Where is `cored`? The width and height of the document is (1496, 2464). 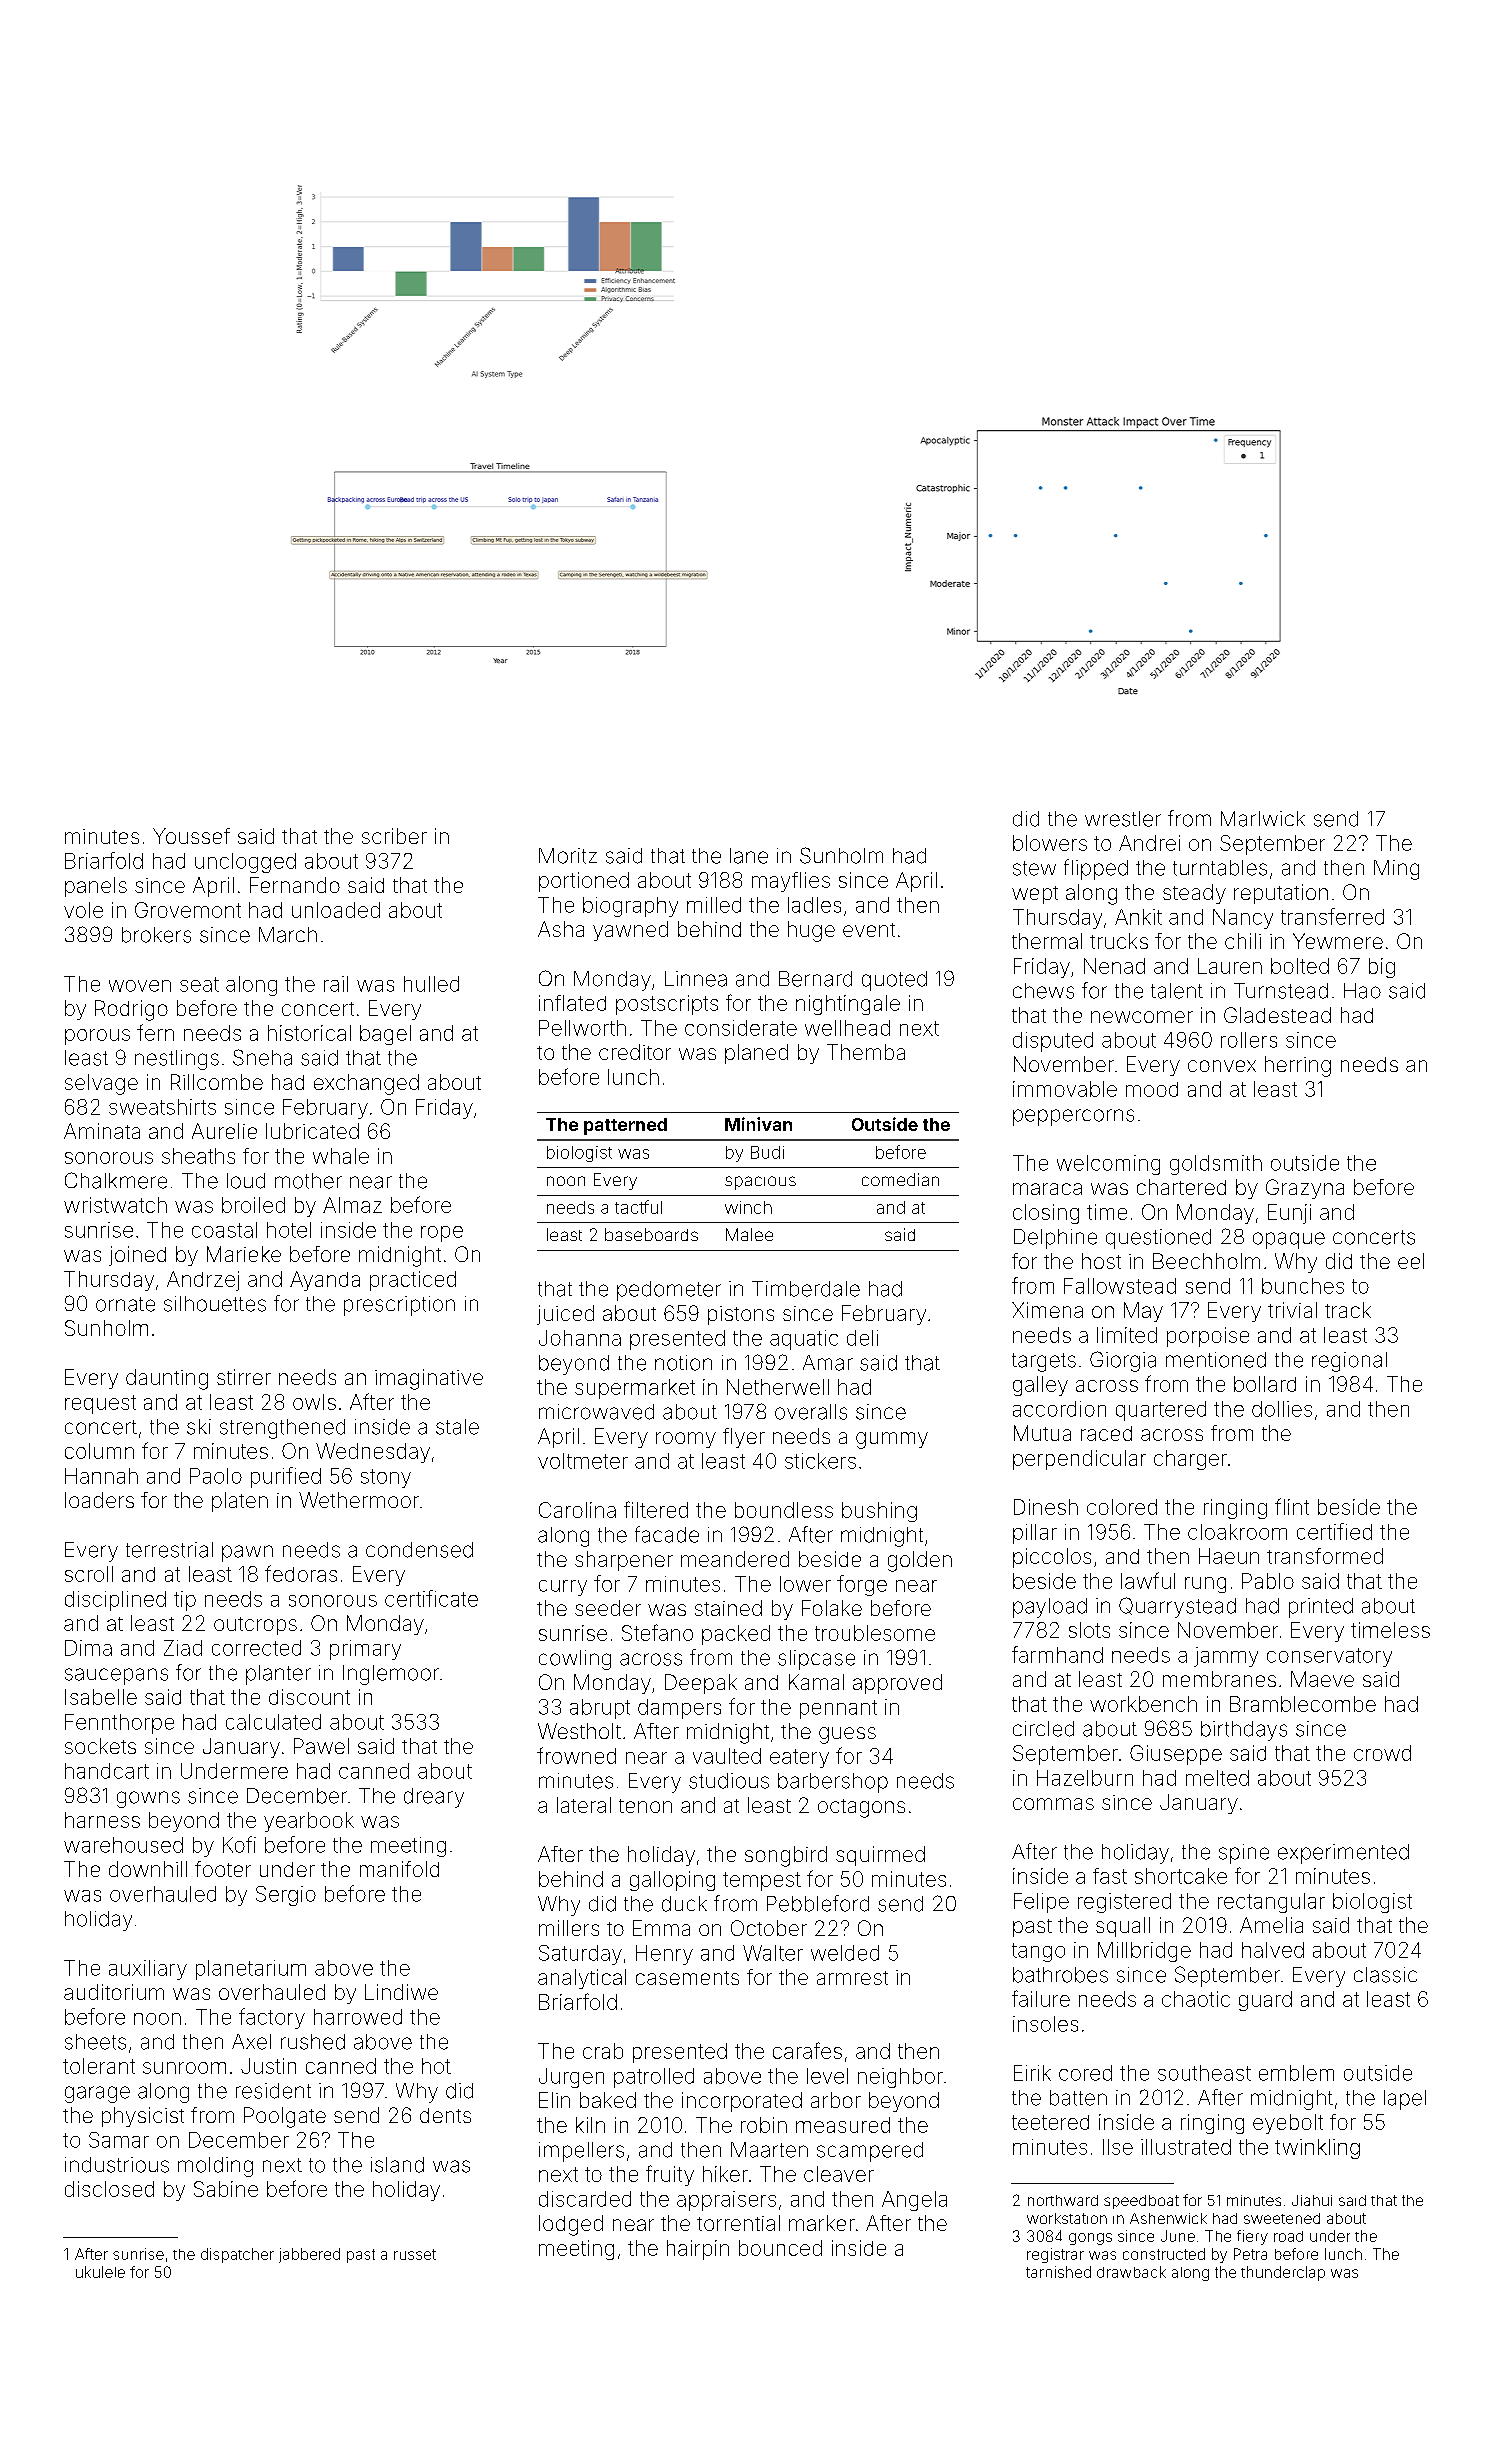
cored is located at coordinates (1085, 2073).
